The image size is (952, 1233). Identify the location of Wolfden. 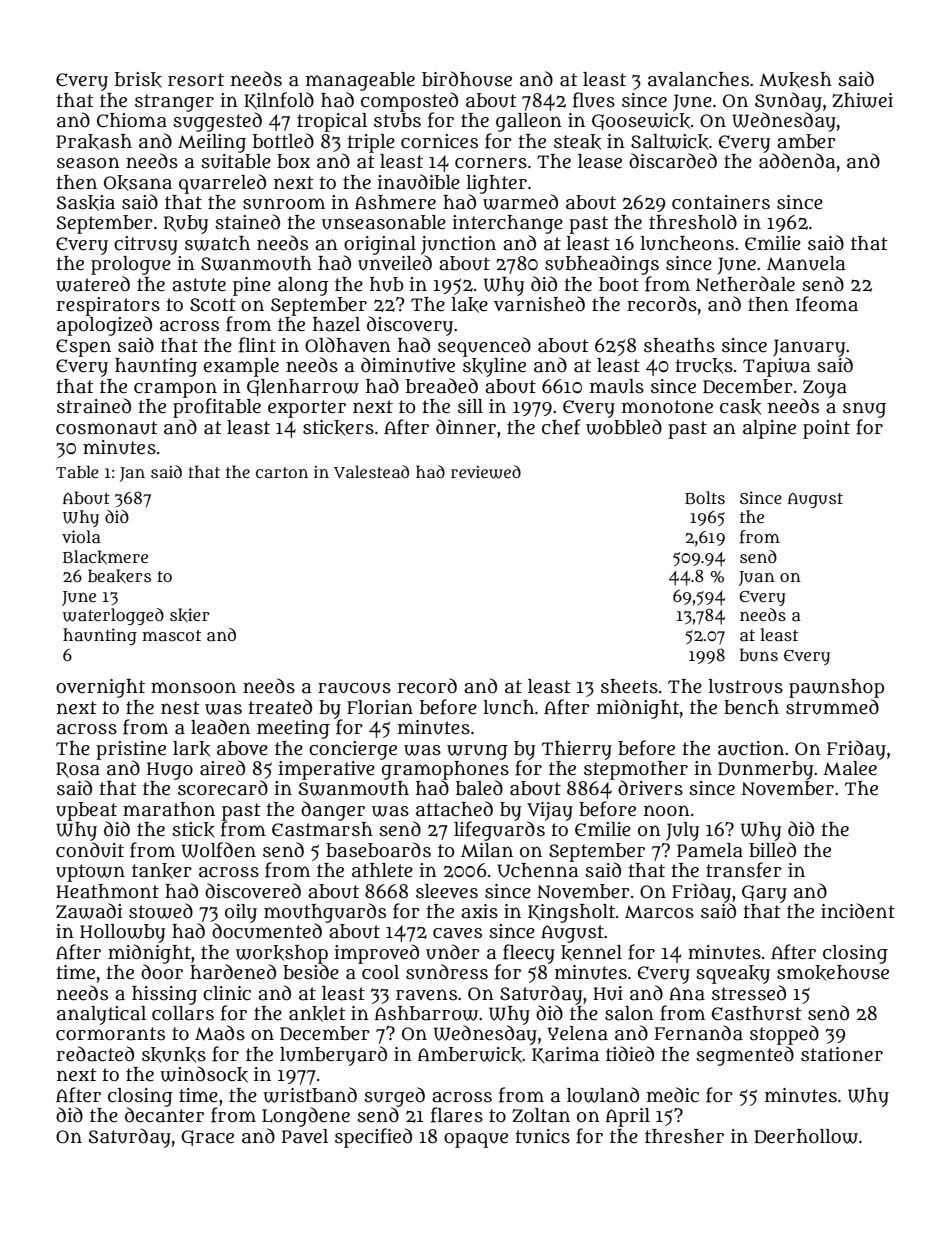
(219, 850).
